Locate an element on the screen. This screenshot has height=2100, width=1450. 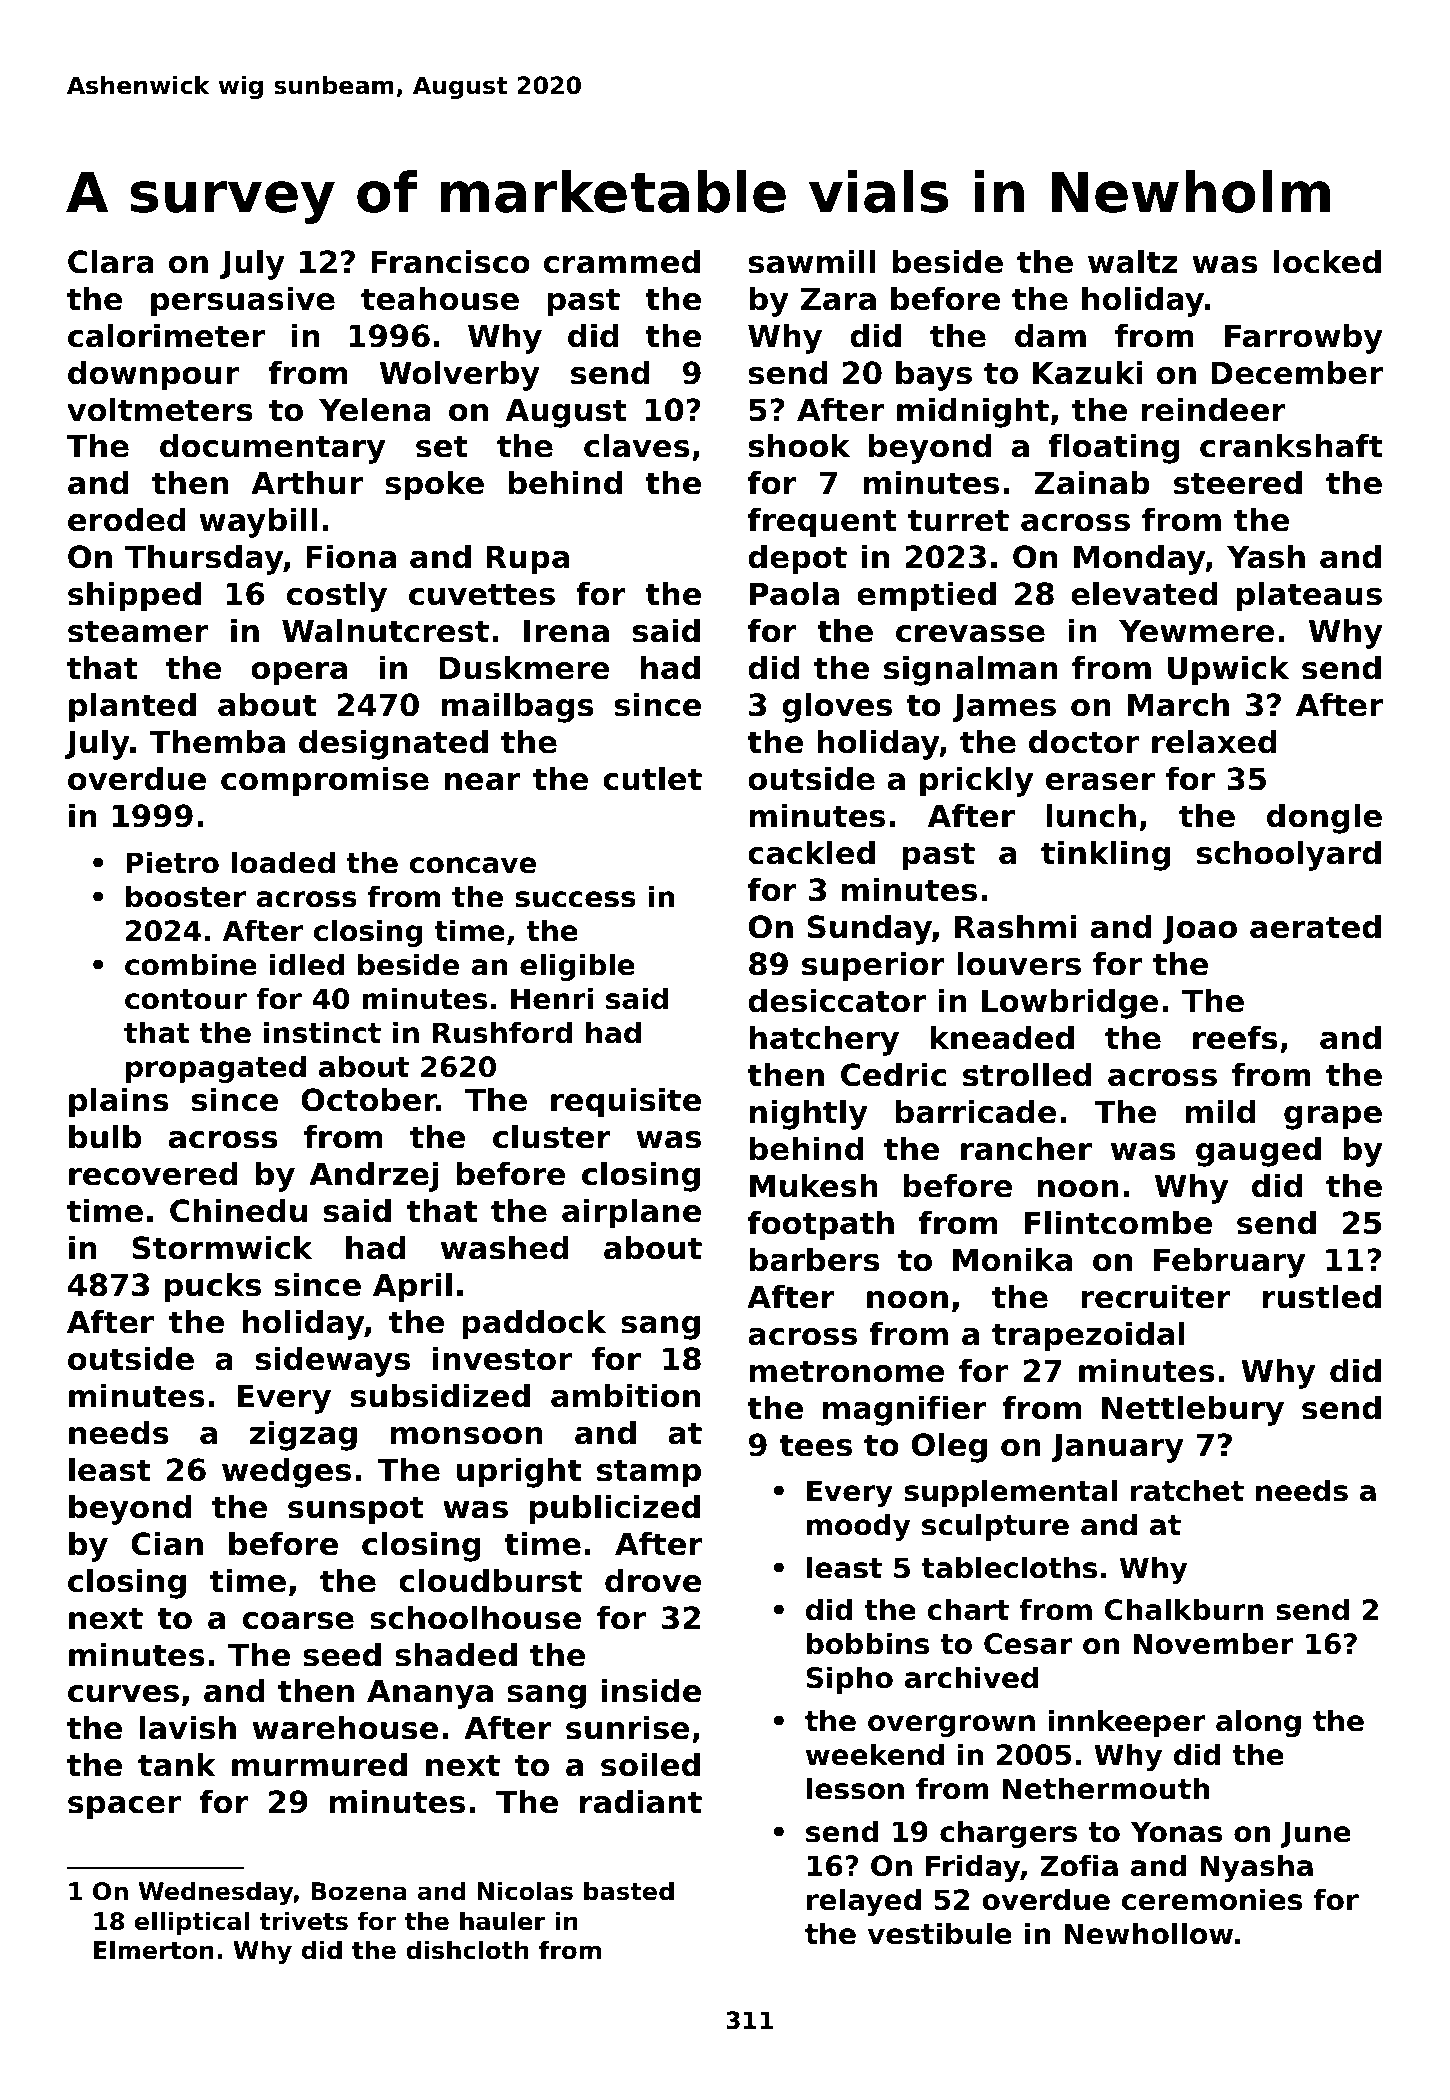
pucks is located at coordinates (213, 1288).
